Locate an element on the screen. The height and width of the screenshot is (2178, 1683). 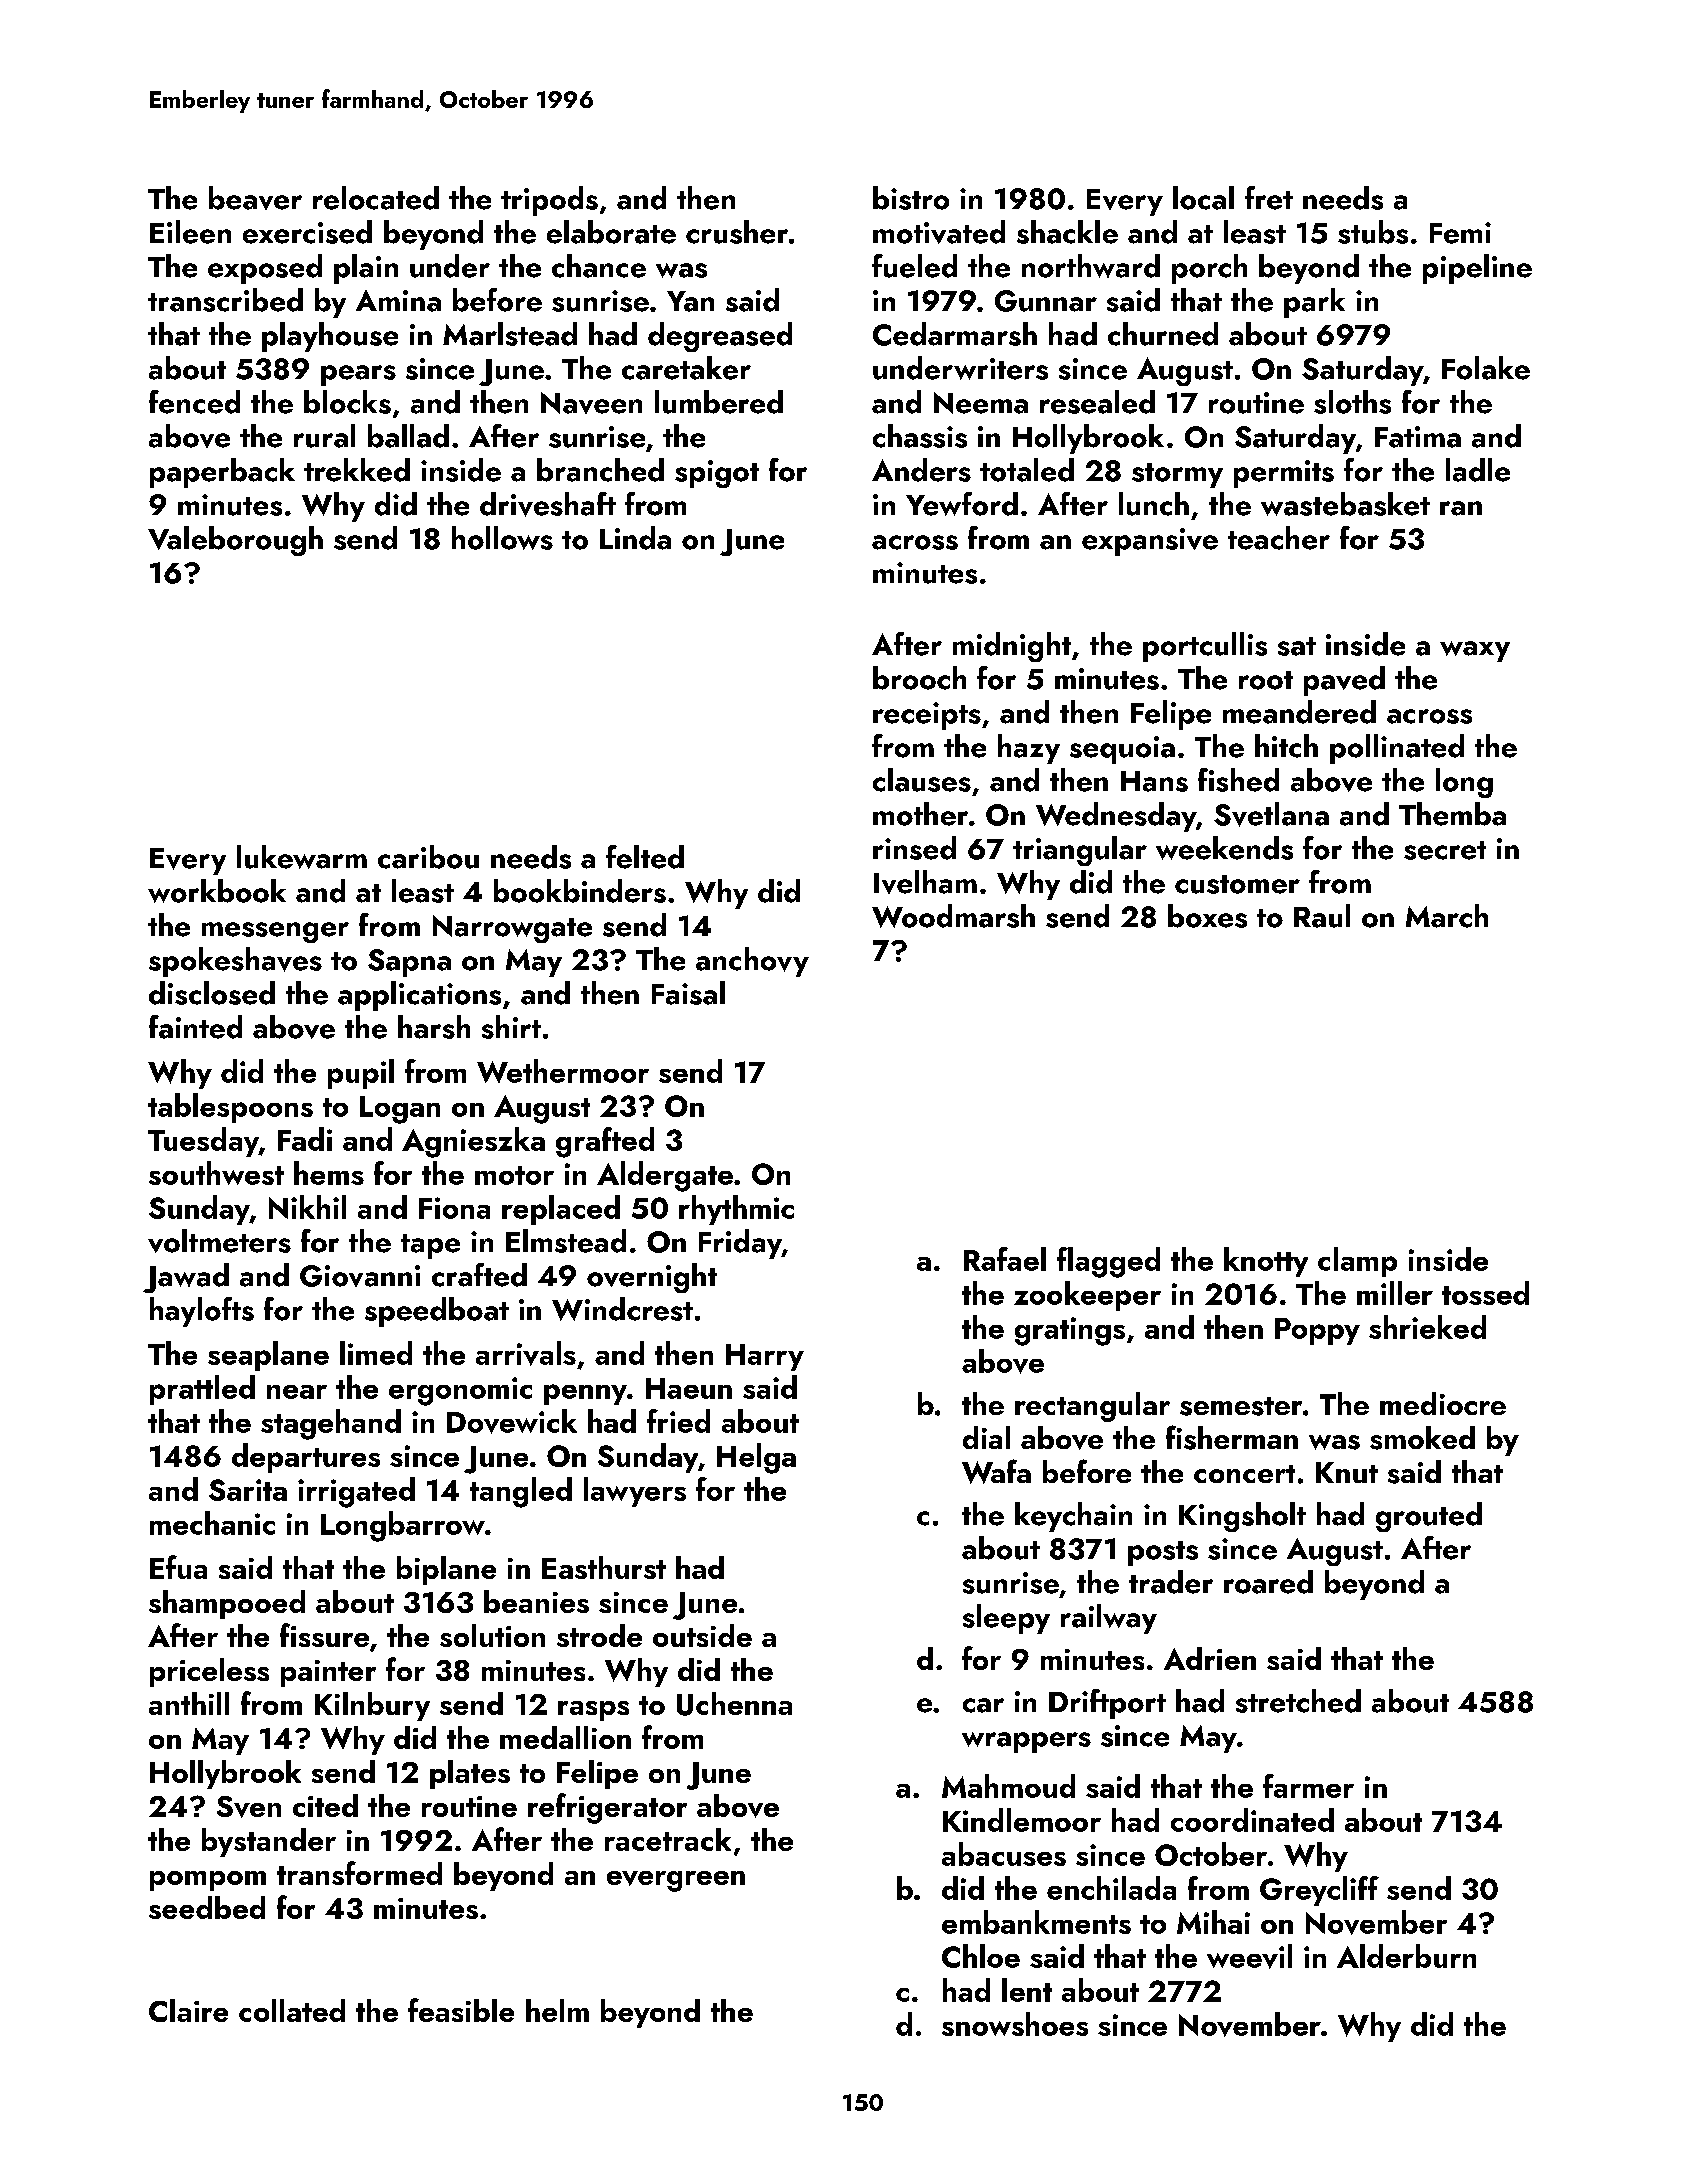
Fadi is located at coordinates (305, 1139).
